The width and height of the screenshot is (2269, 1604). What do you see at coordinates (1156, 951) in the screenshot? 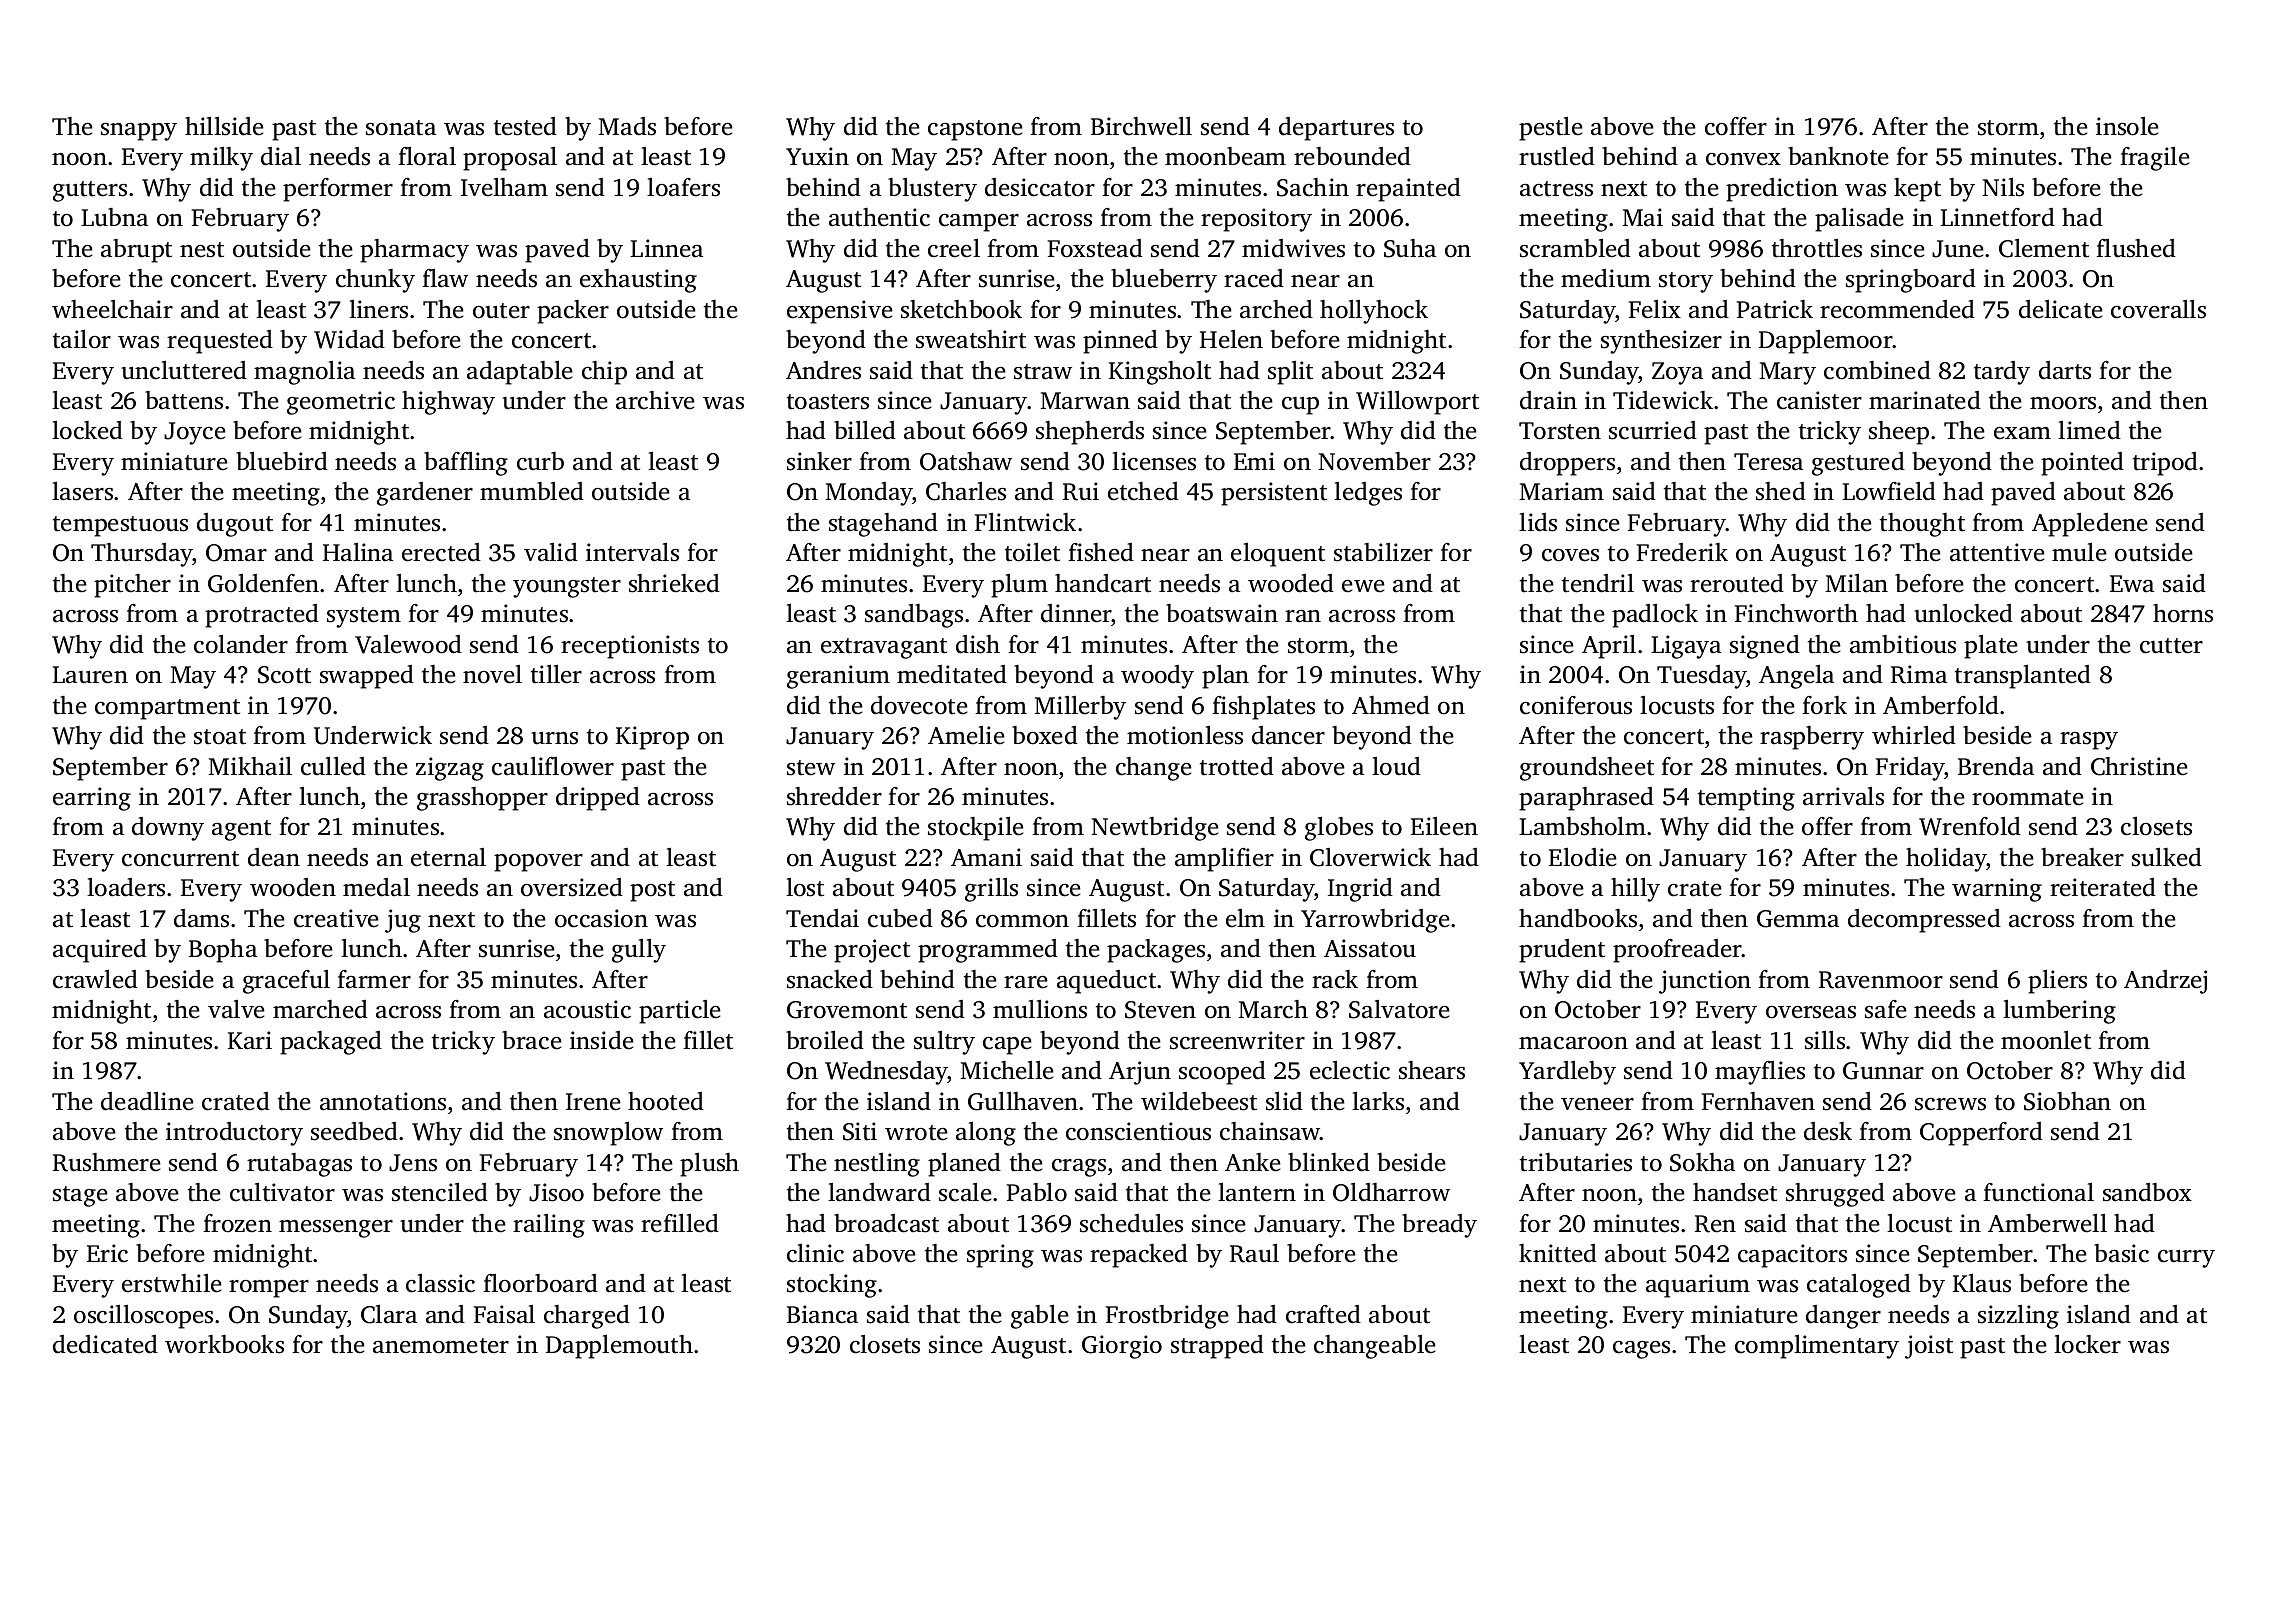
I see `packages` at bounding box center [1156, 951].
